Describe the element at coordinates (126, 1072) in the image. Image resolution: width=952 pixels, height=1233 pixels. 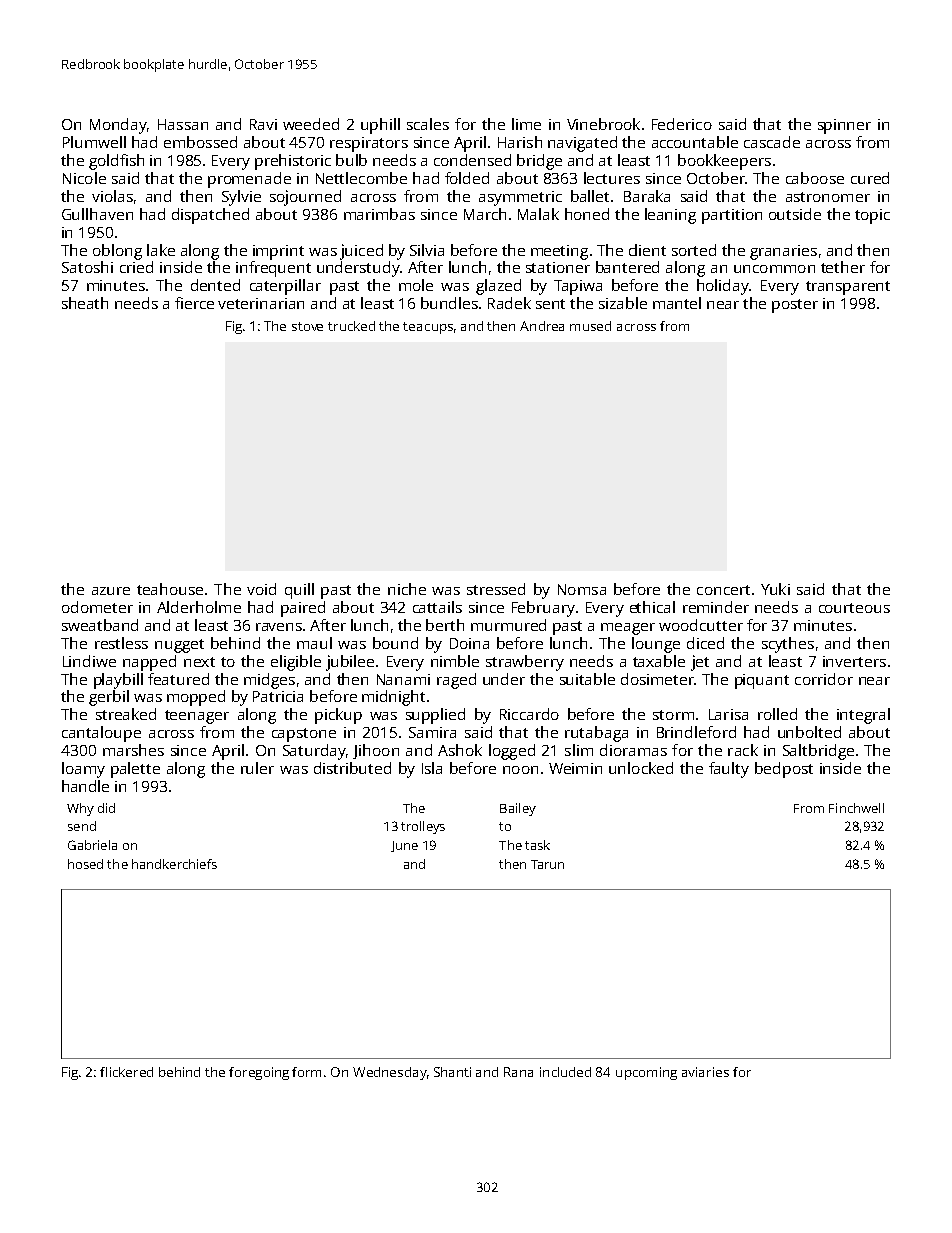
I see `flickered` at that location.
